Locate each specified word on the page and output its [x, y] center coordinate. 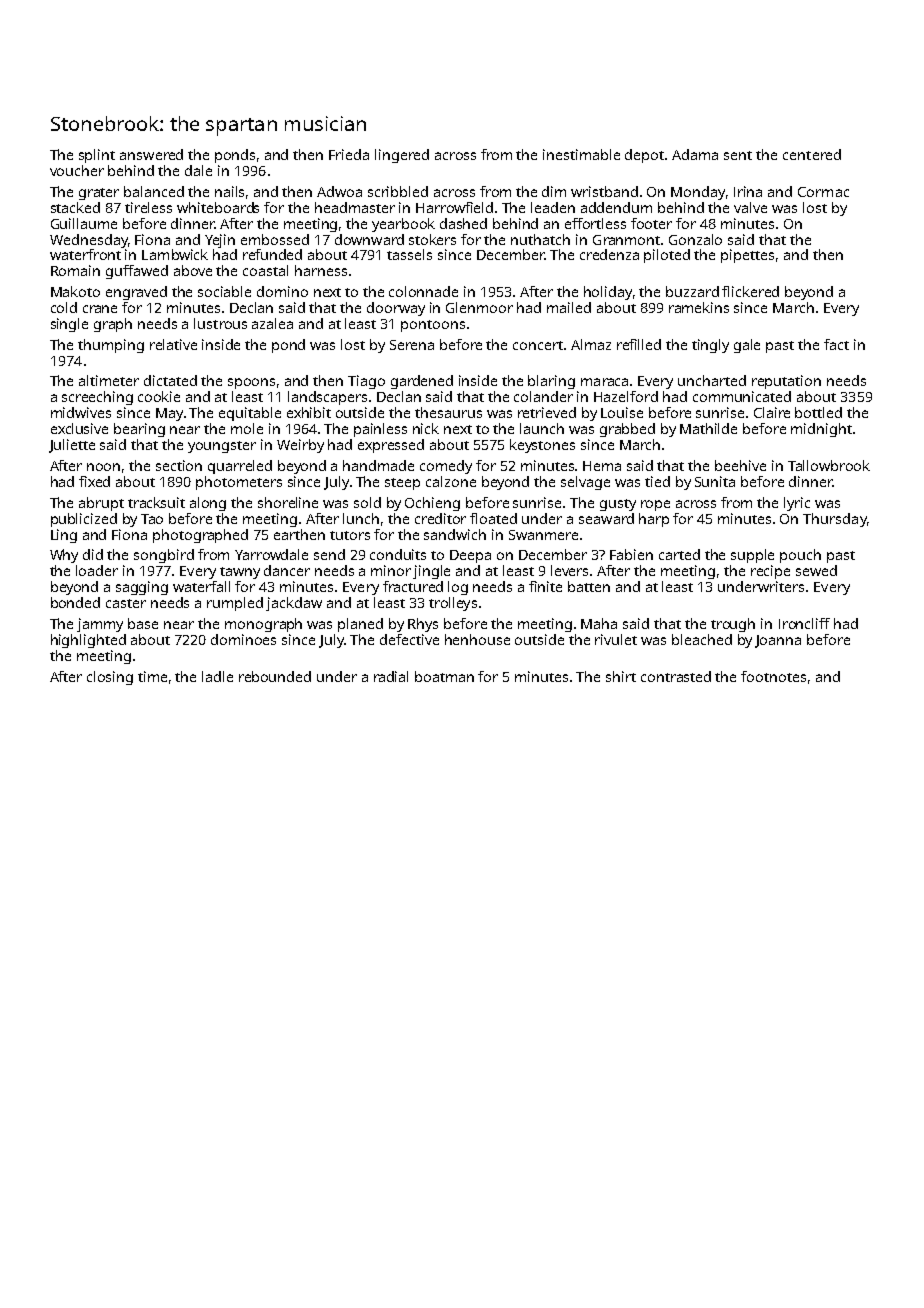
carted [679, 554]
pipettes [747, 256]
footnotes [773, 676]
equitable [250, 414]
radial [391, 676]
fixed [94, 481]
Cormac [823, 192]
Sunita [715, 481]
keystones [542, 446]
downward [369, 239]
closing [110, 678]
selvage [585, 483]
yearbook [403, 225]
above [193, 270]
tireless [148, 207]
